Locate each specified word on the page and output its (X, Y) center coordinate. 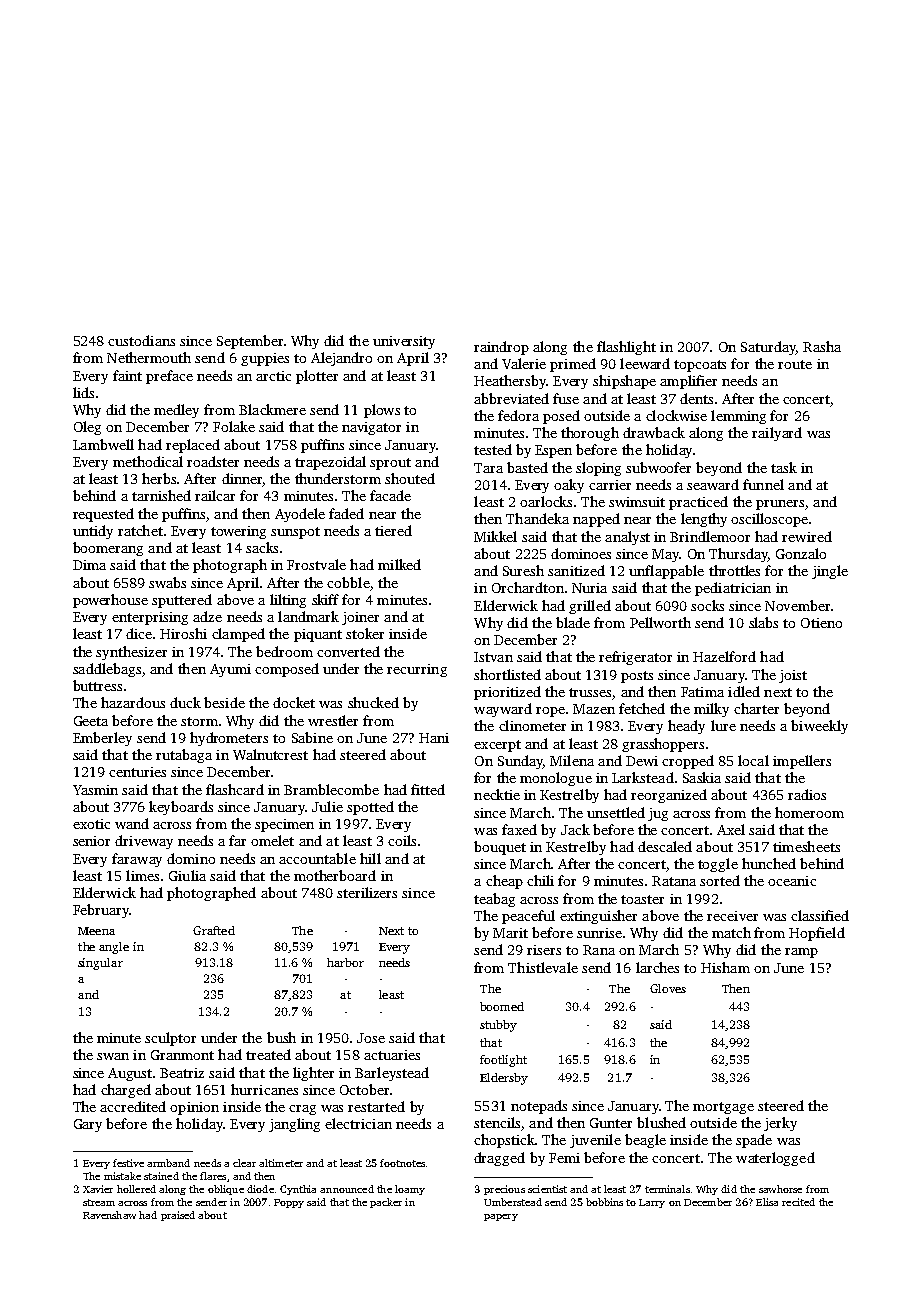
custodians (141, 340)
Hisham (725, 967)
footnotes (402, 1163)
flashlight (626, 348)
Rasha (822, 346)
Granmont (182, 1055)
